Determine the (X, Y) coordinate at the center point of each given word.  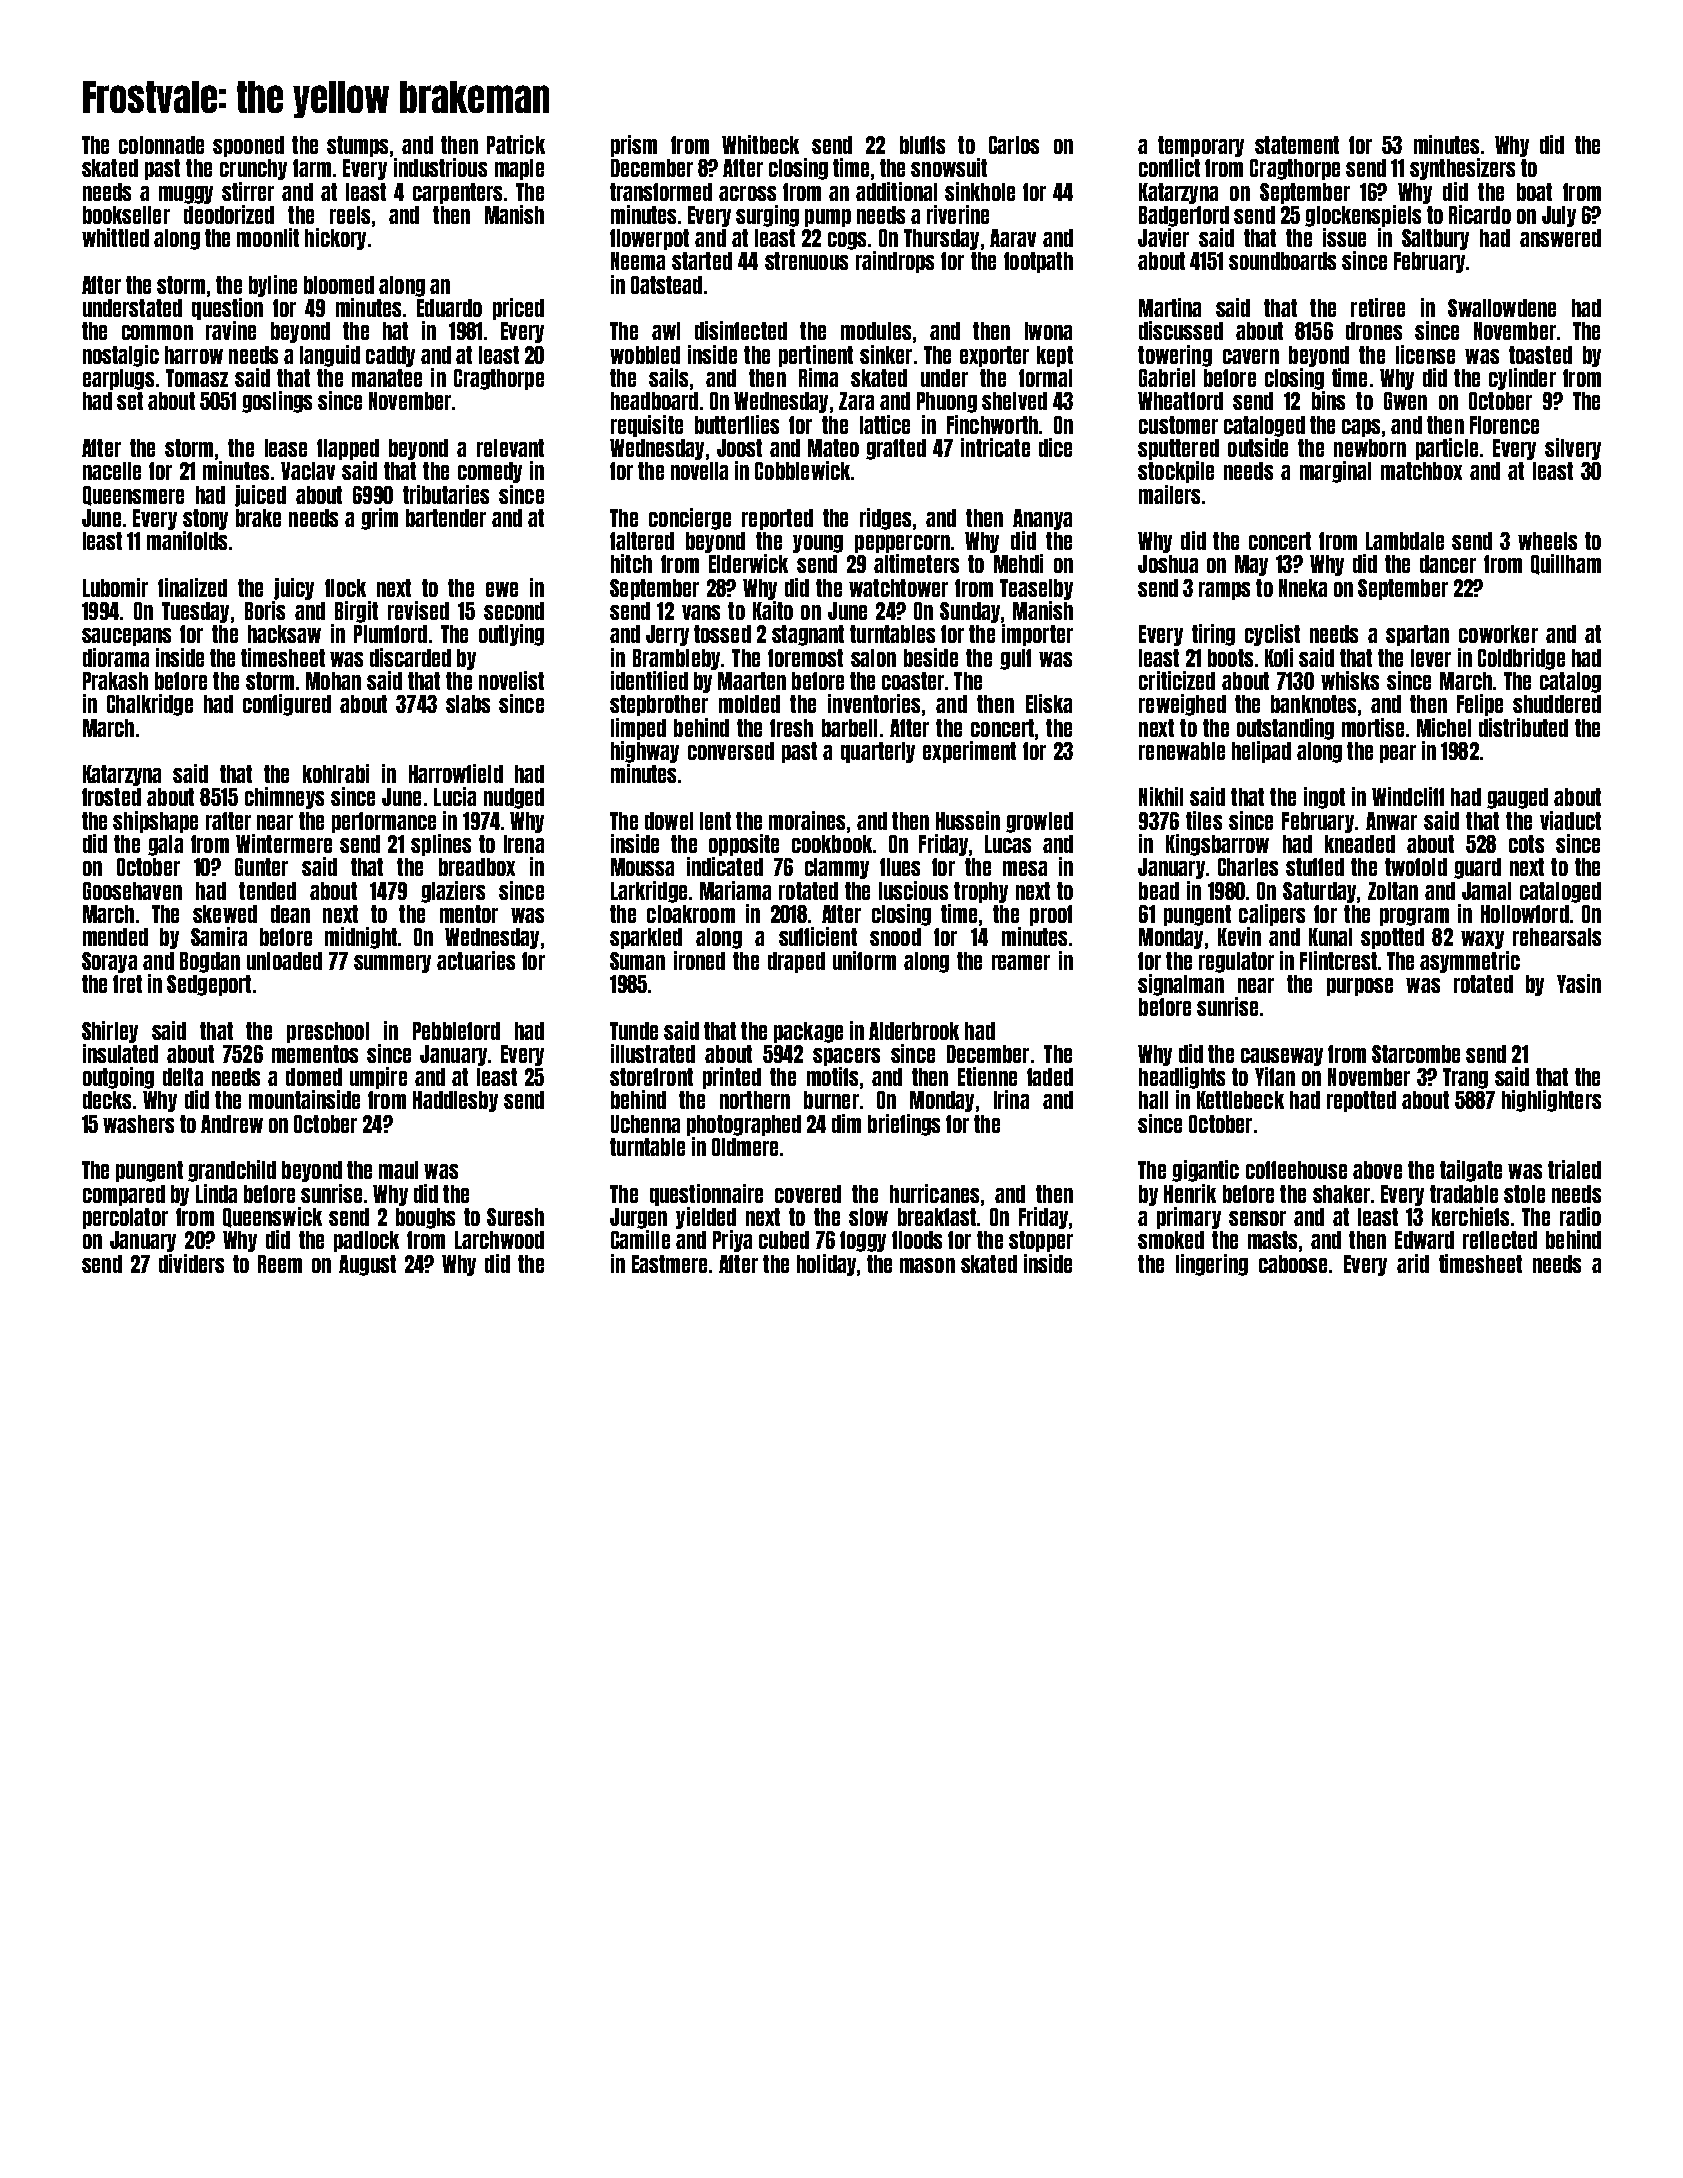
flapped (348, 449)
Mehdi (1018, 563)
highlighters (1551, 1101)
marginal (1335, 472)
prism (634, 146)
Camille (640, 1239)
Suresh (515, 1217)
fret (127, 984)
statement (1297, 145)
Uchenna (645, 1124)
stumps (357, 146)
